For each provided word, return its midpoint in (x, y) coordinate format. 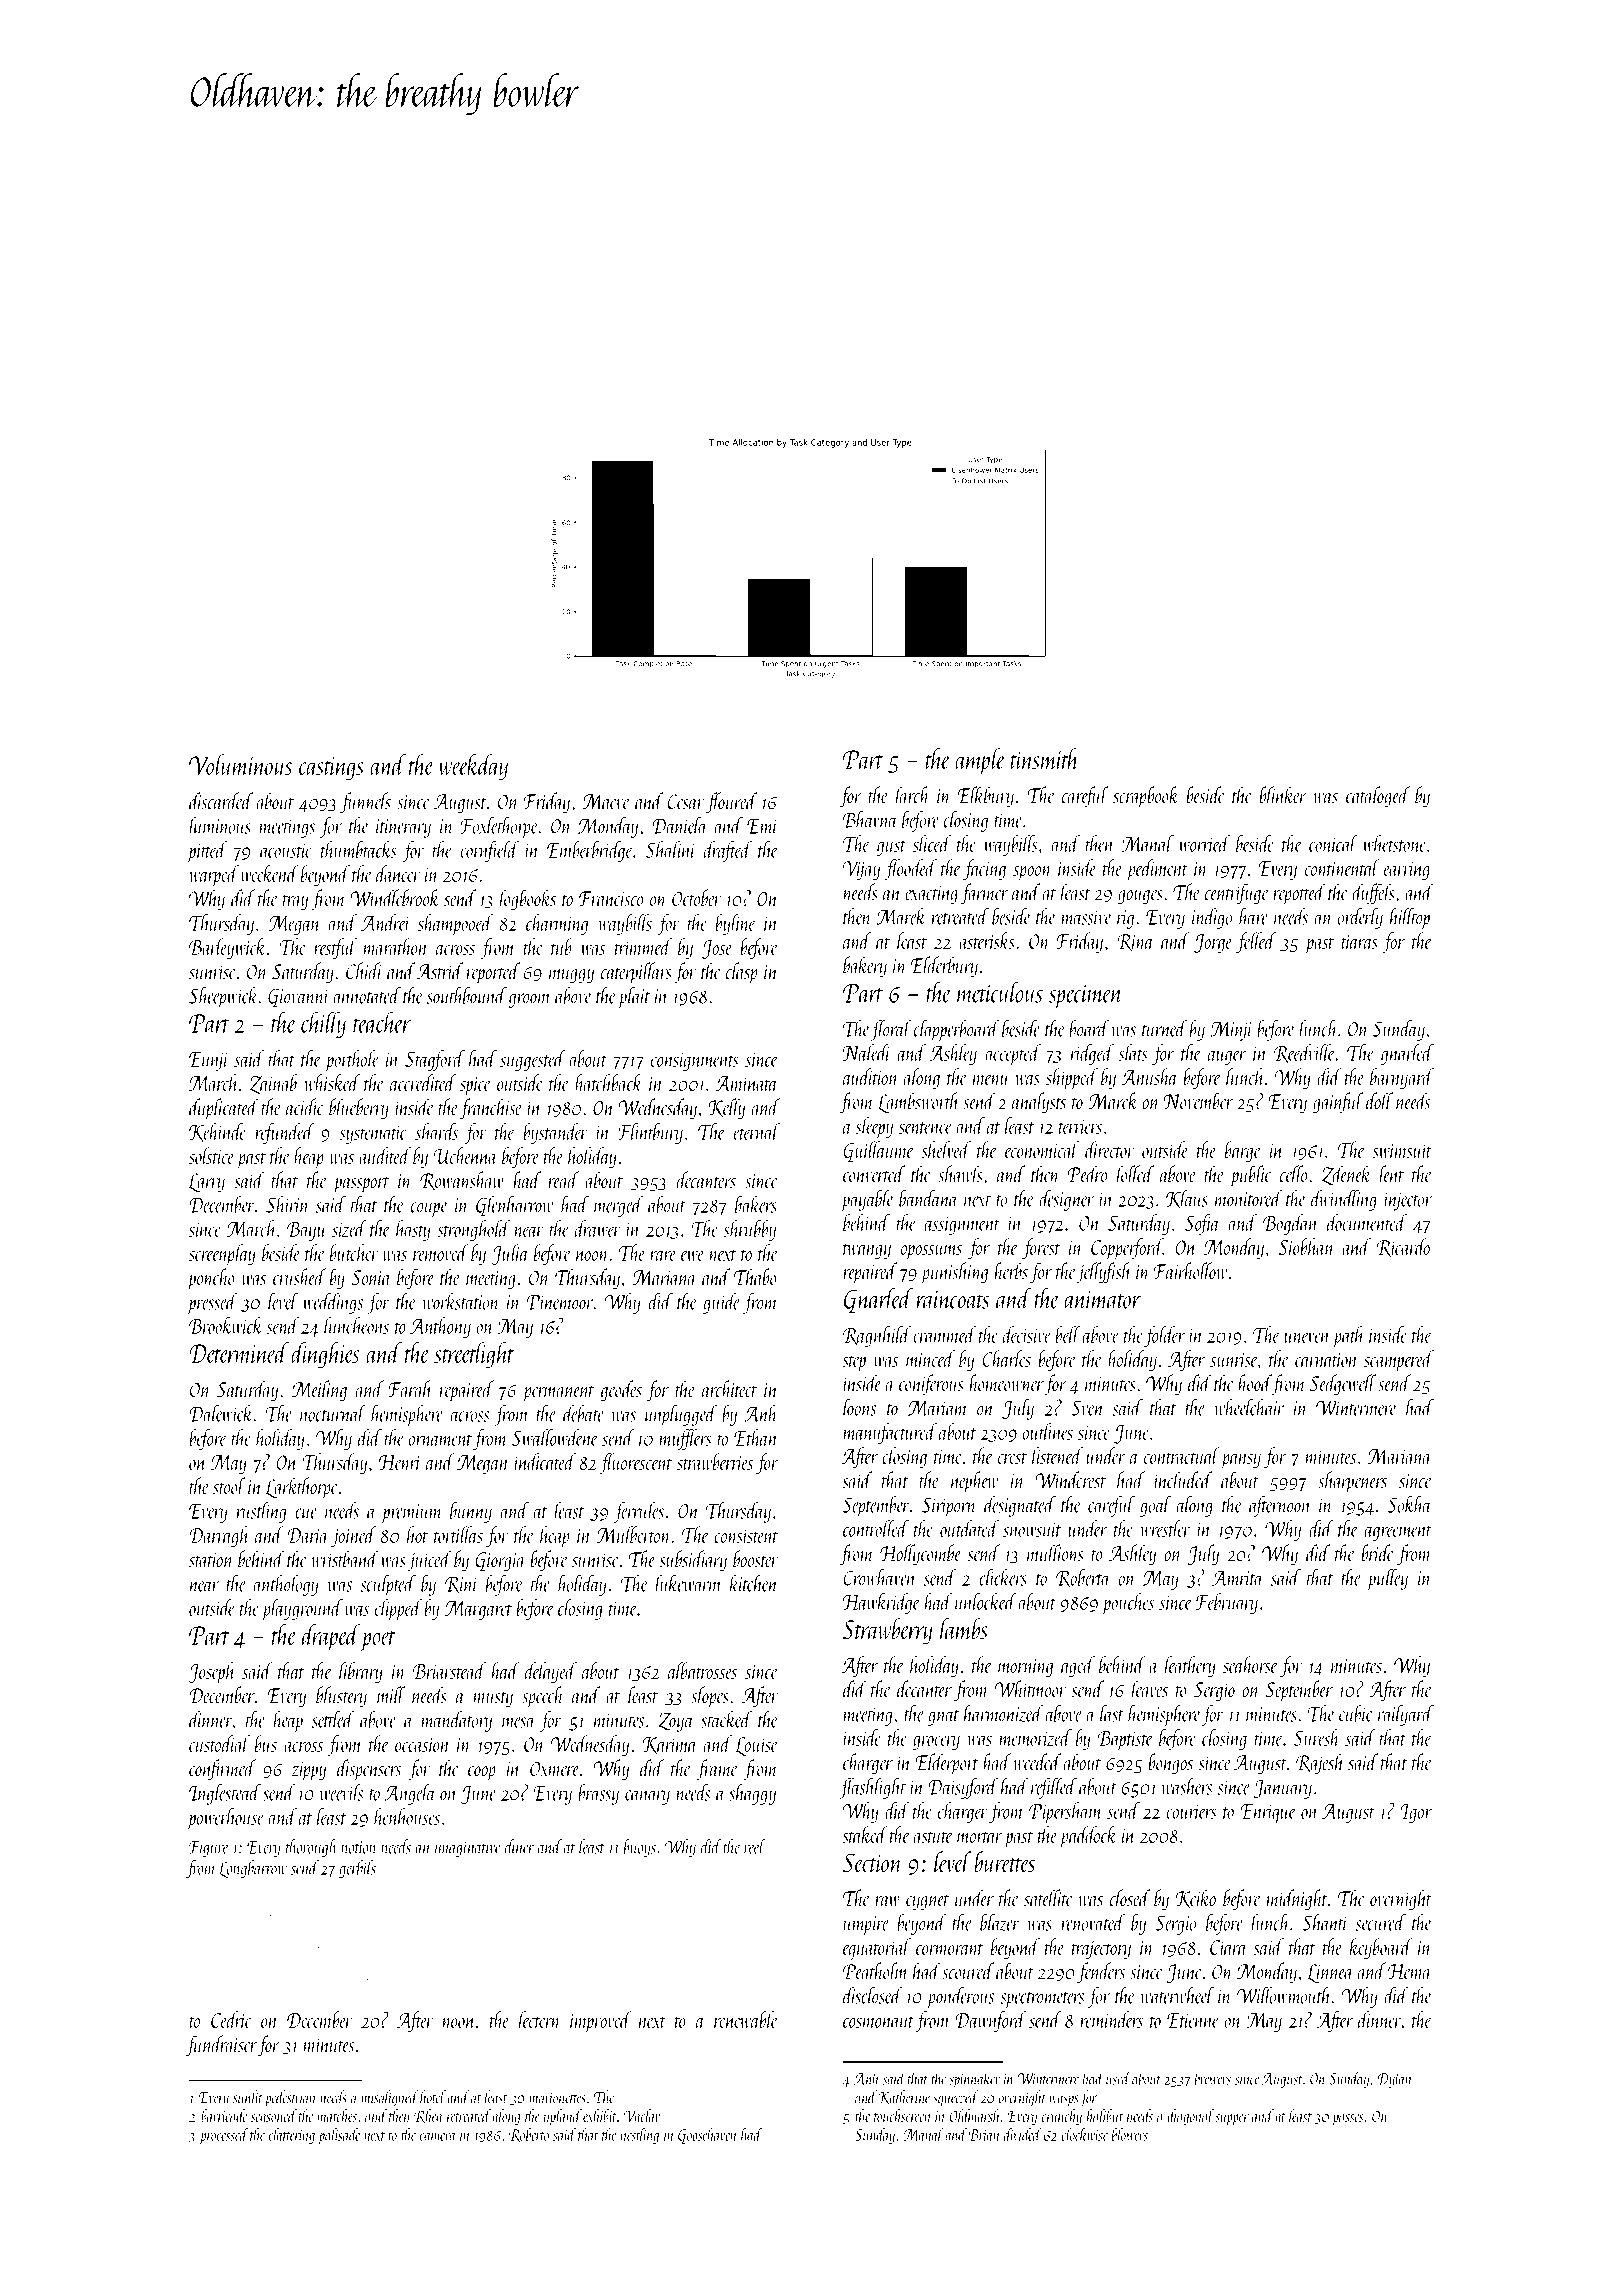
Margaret (478, 1610)
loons (859, 1407)
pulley (1388, 1579)
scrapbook (1146, 797)
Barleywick (228, 948)
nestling (640, 2136)
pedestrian (290, 2098)
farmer (984, 894)
